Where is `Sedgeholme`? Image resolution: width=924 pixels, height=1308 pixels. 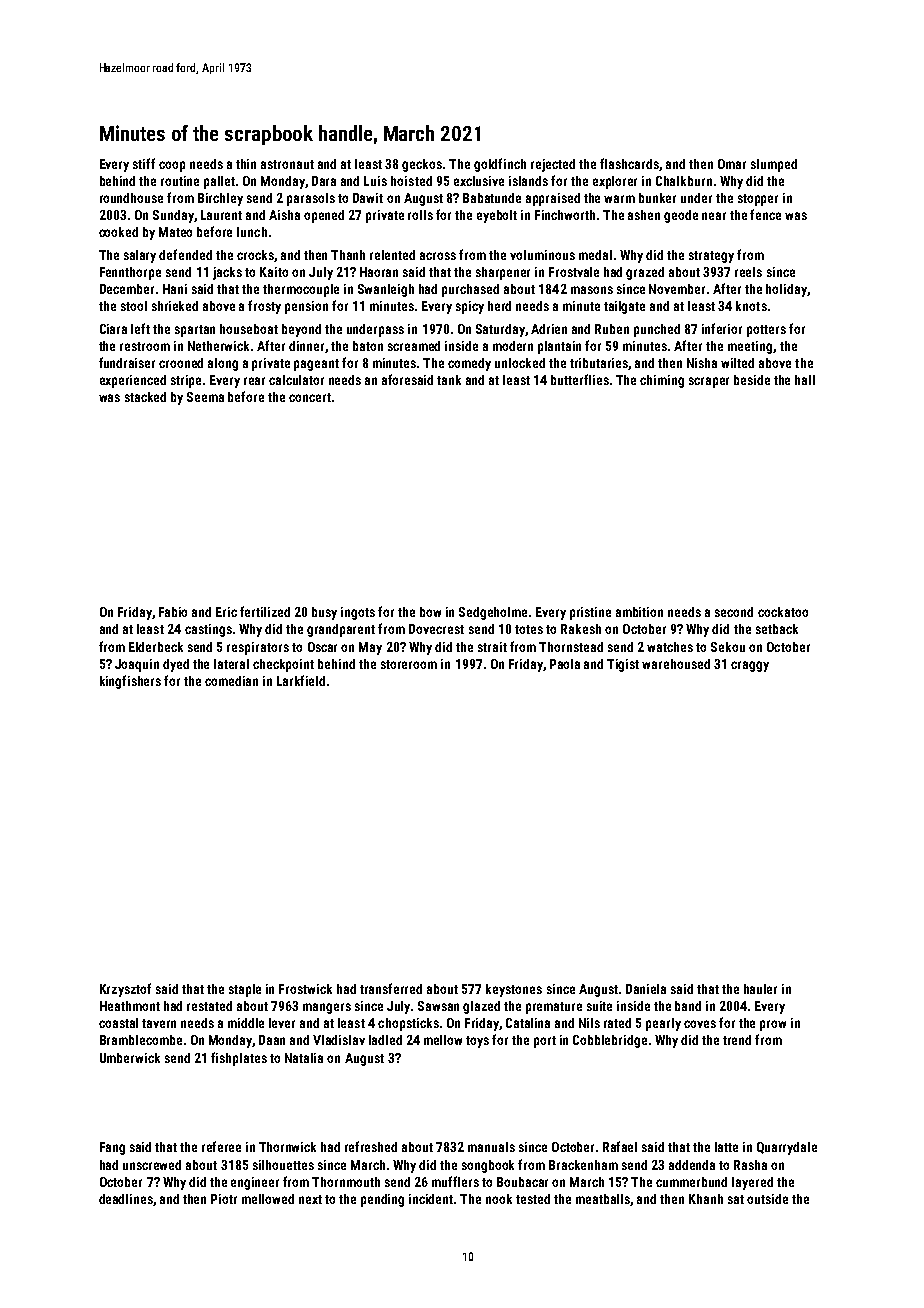
Sedgeholme is located at coordinates (493, 613).
